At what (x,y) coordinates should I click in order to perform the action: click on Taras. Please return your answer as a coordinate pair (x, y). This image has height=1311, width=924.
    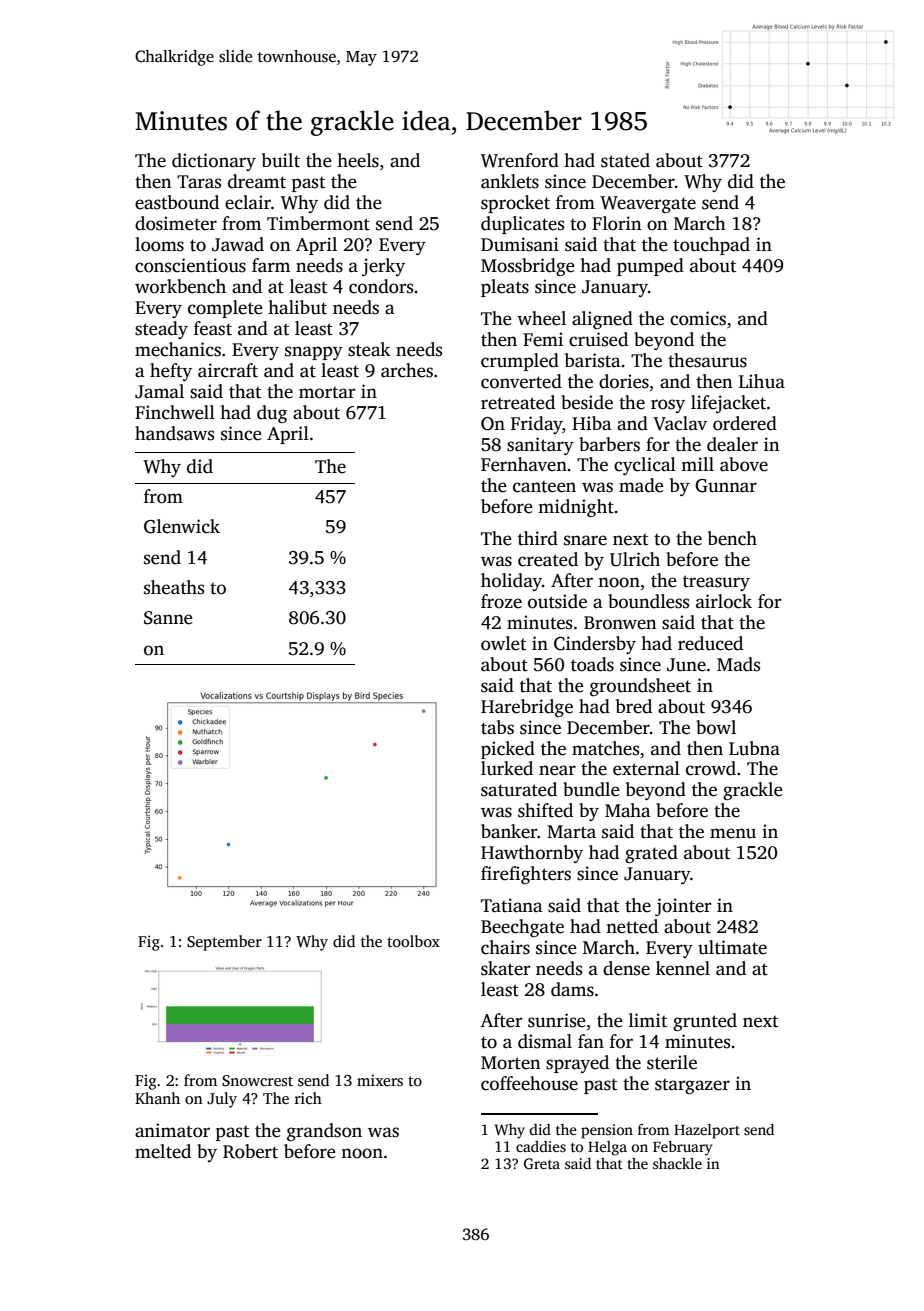
    Looking at the image, I should click on (199, 182).
